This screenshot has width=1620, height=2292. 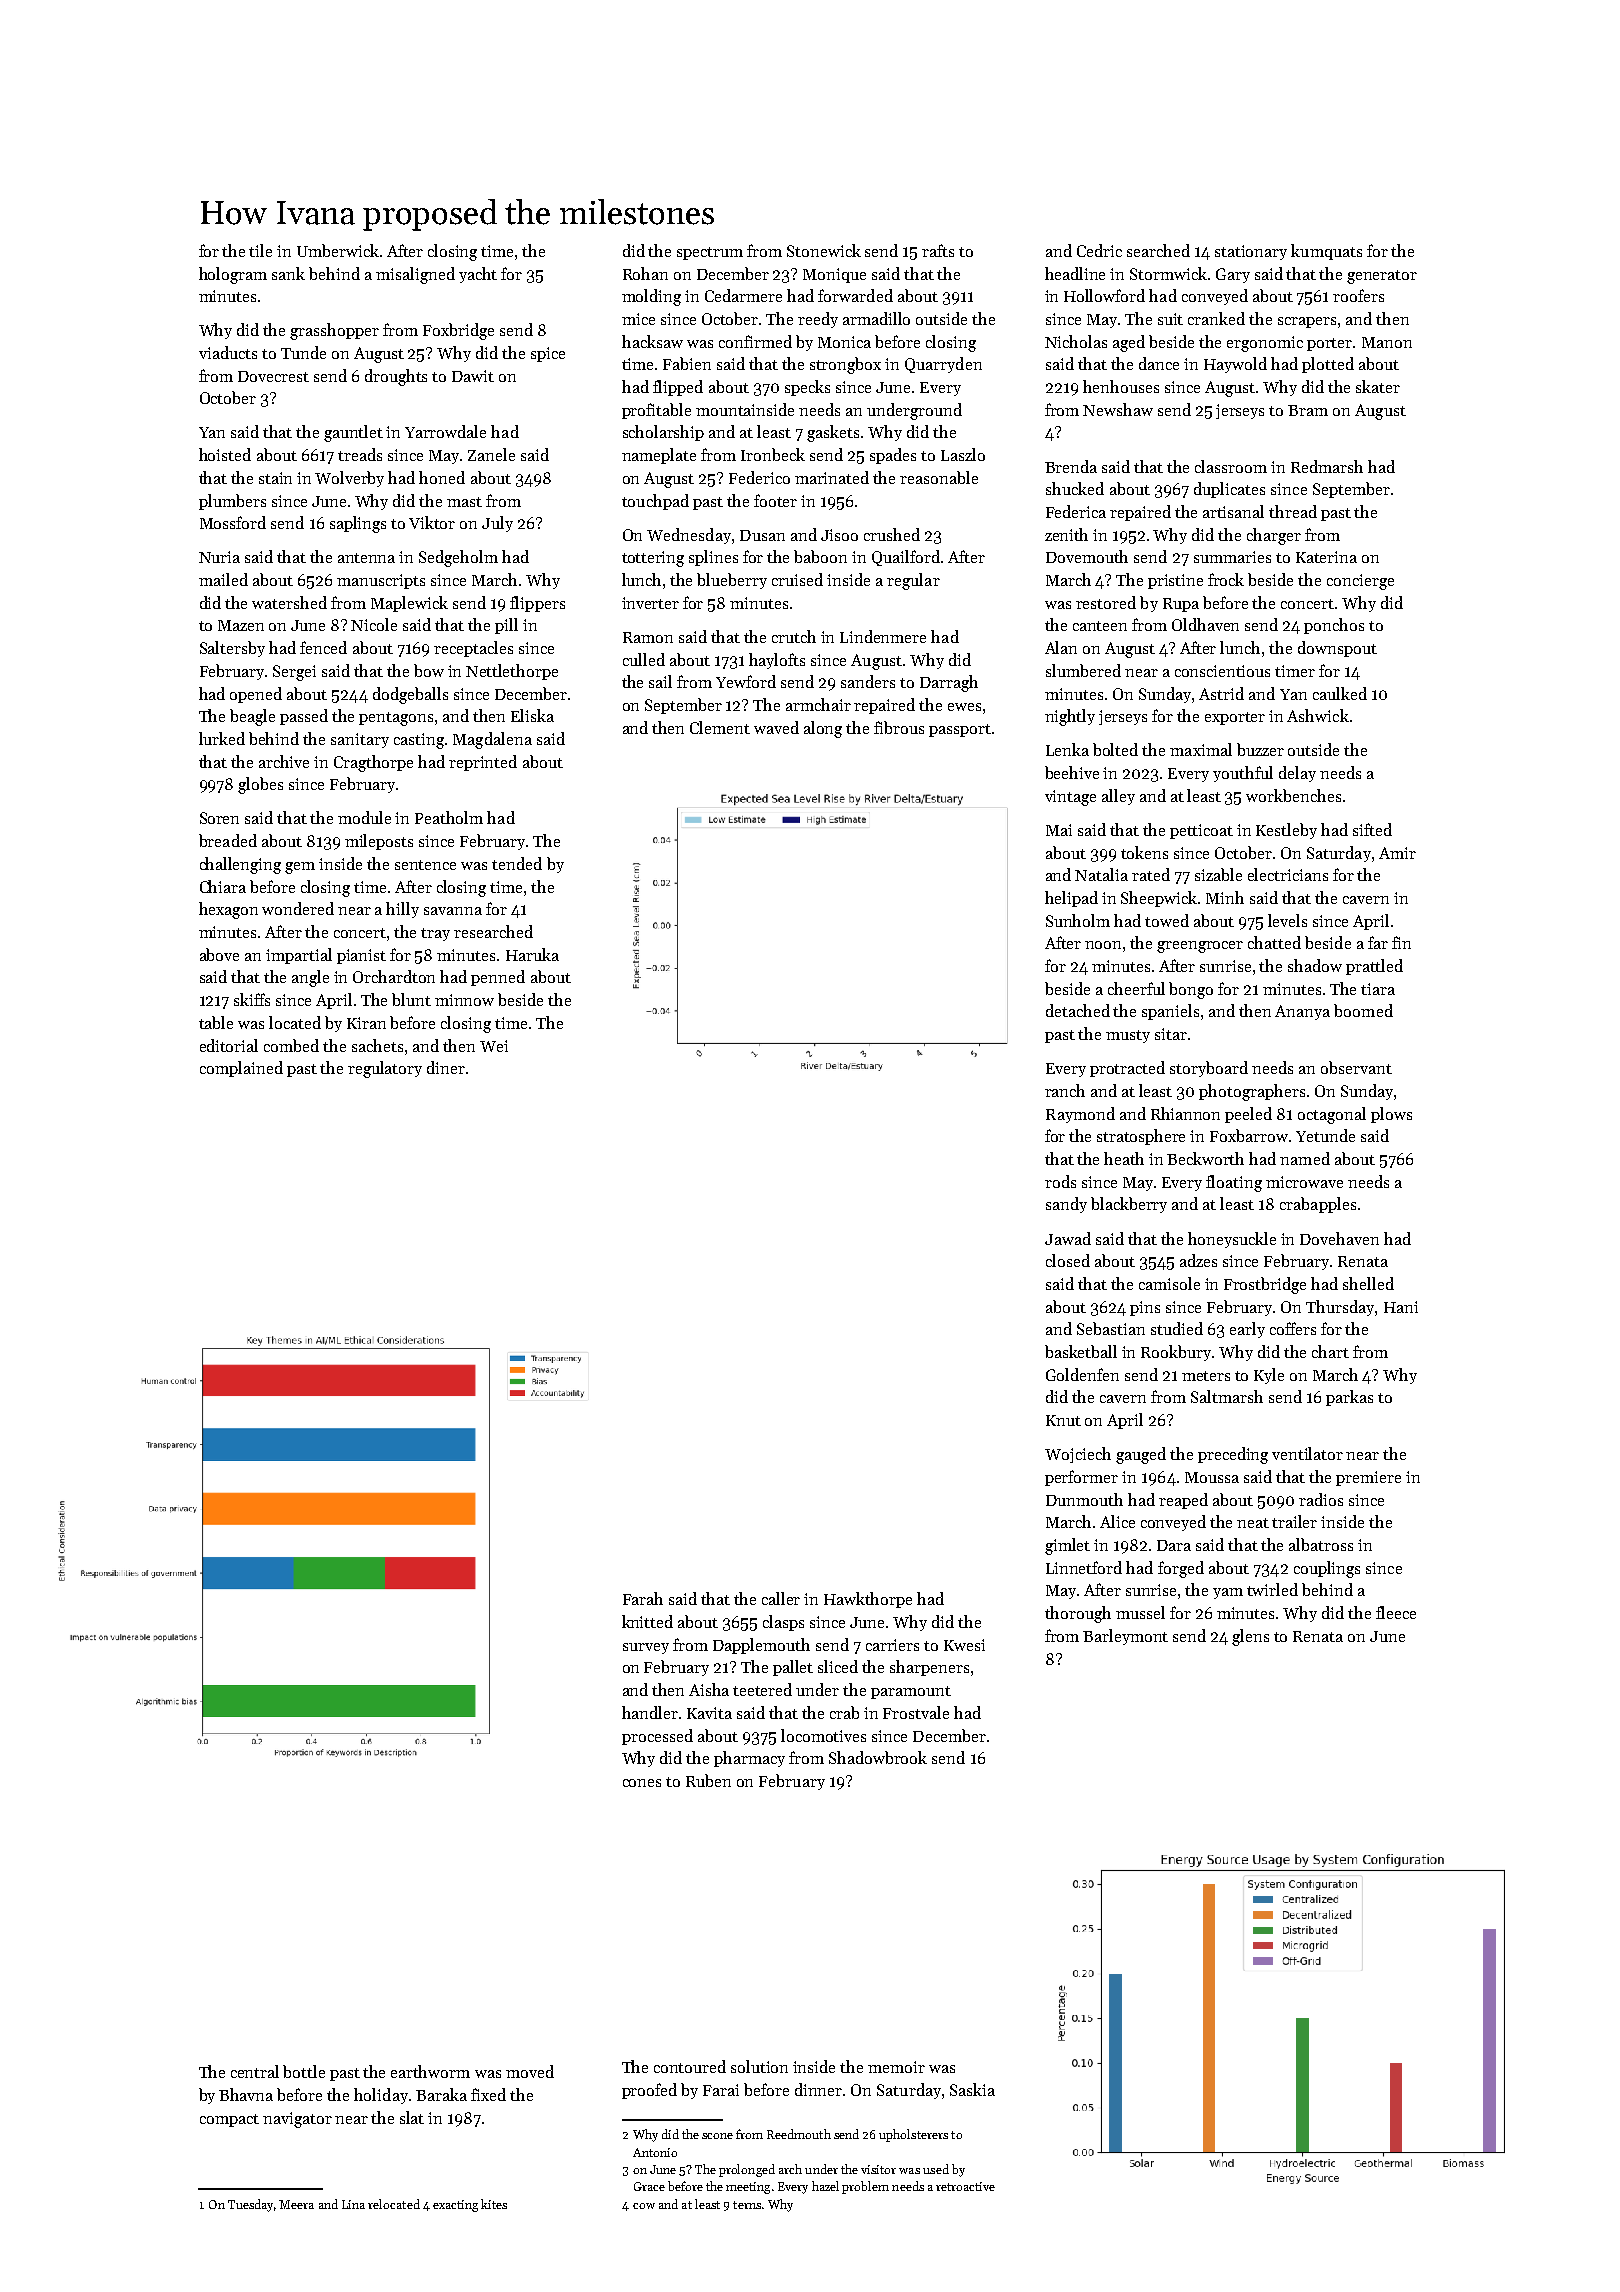 What do you see at coordinates (972, 2089) in the screenshot?
I see `Saskia` at bounding box center [972, 2089].
